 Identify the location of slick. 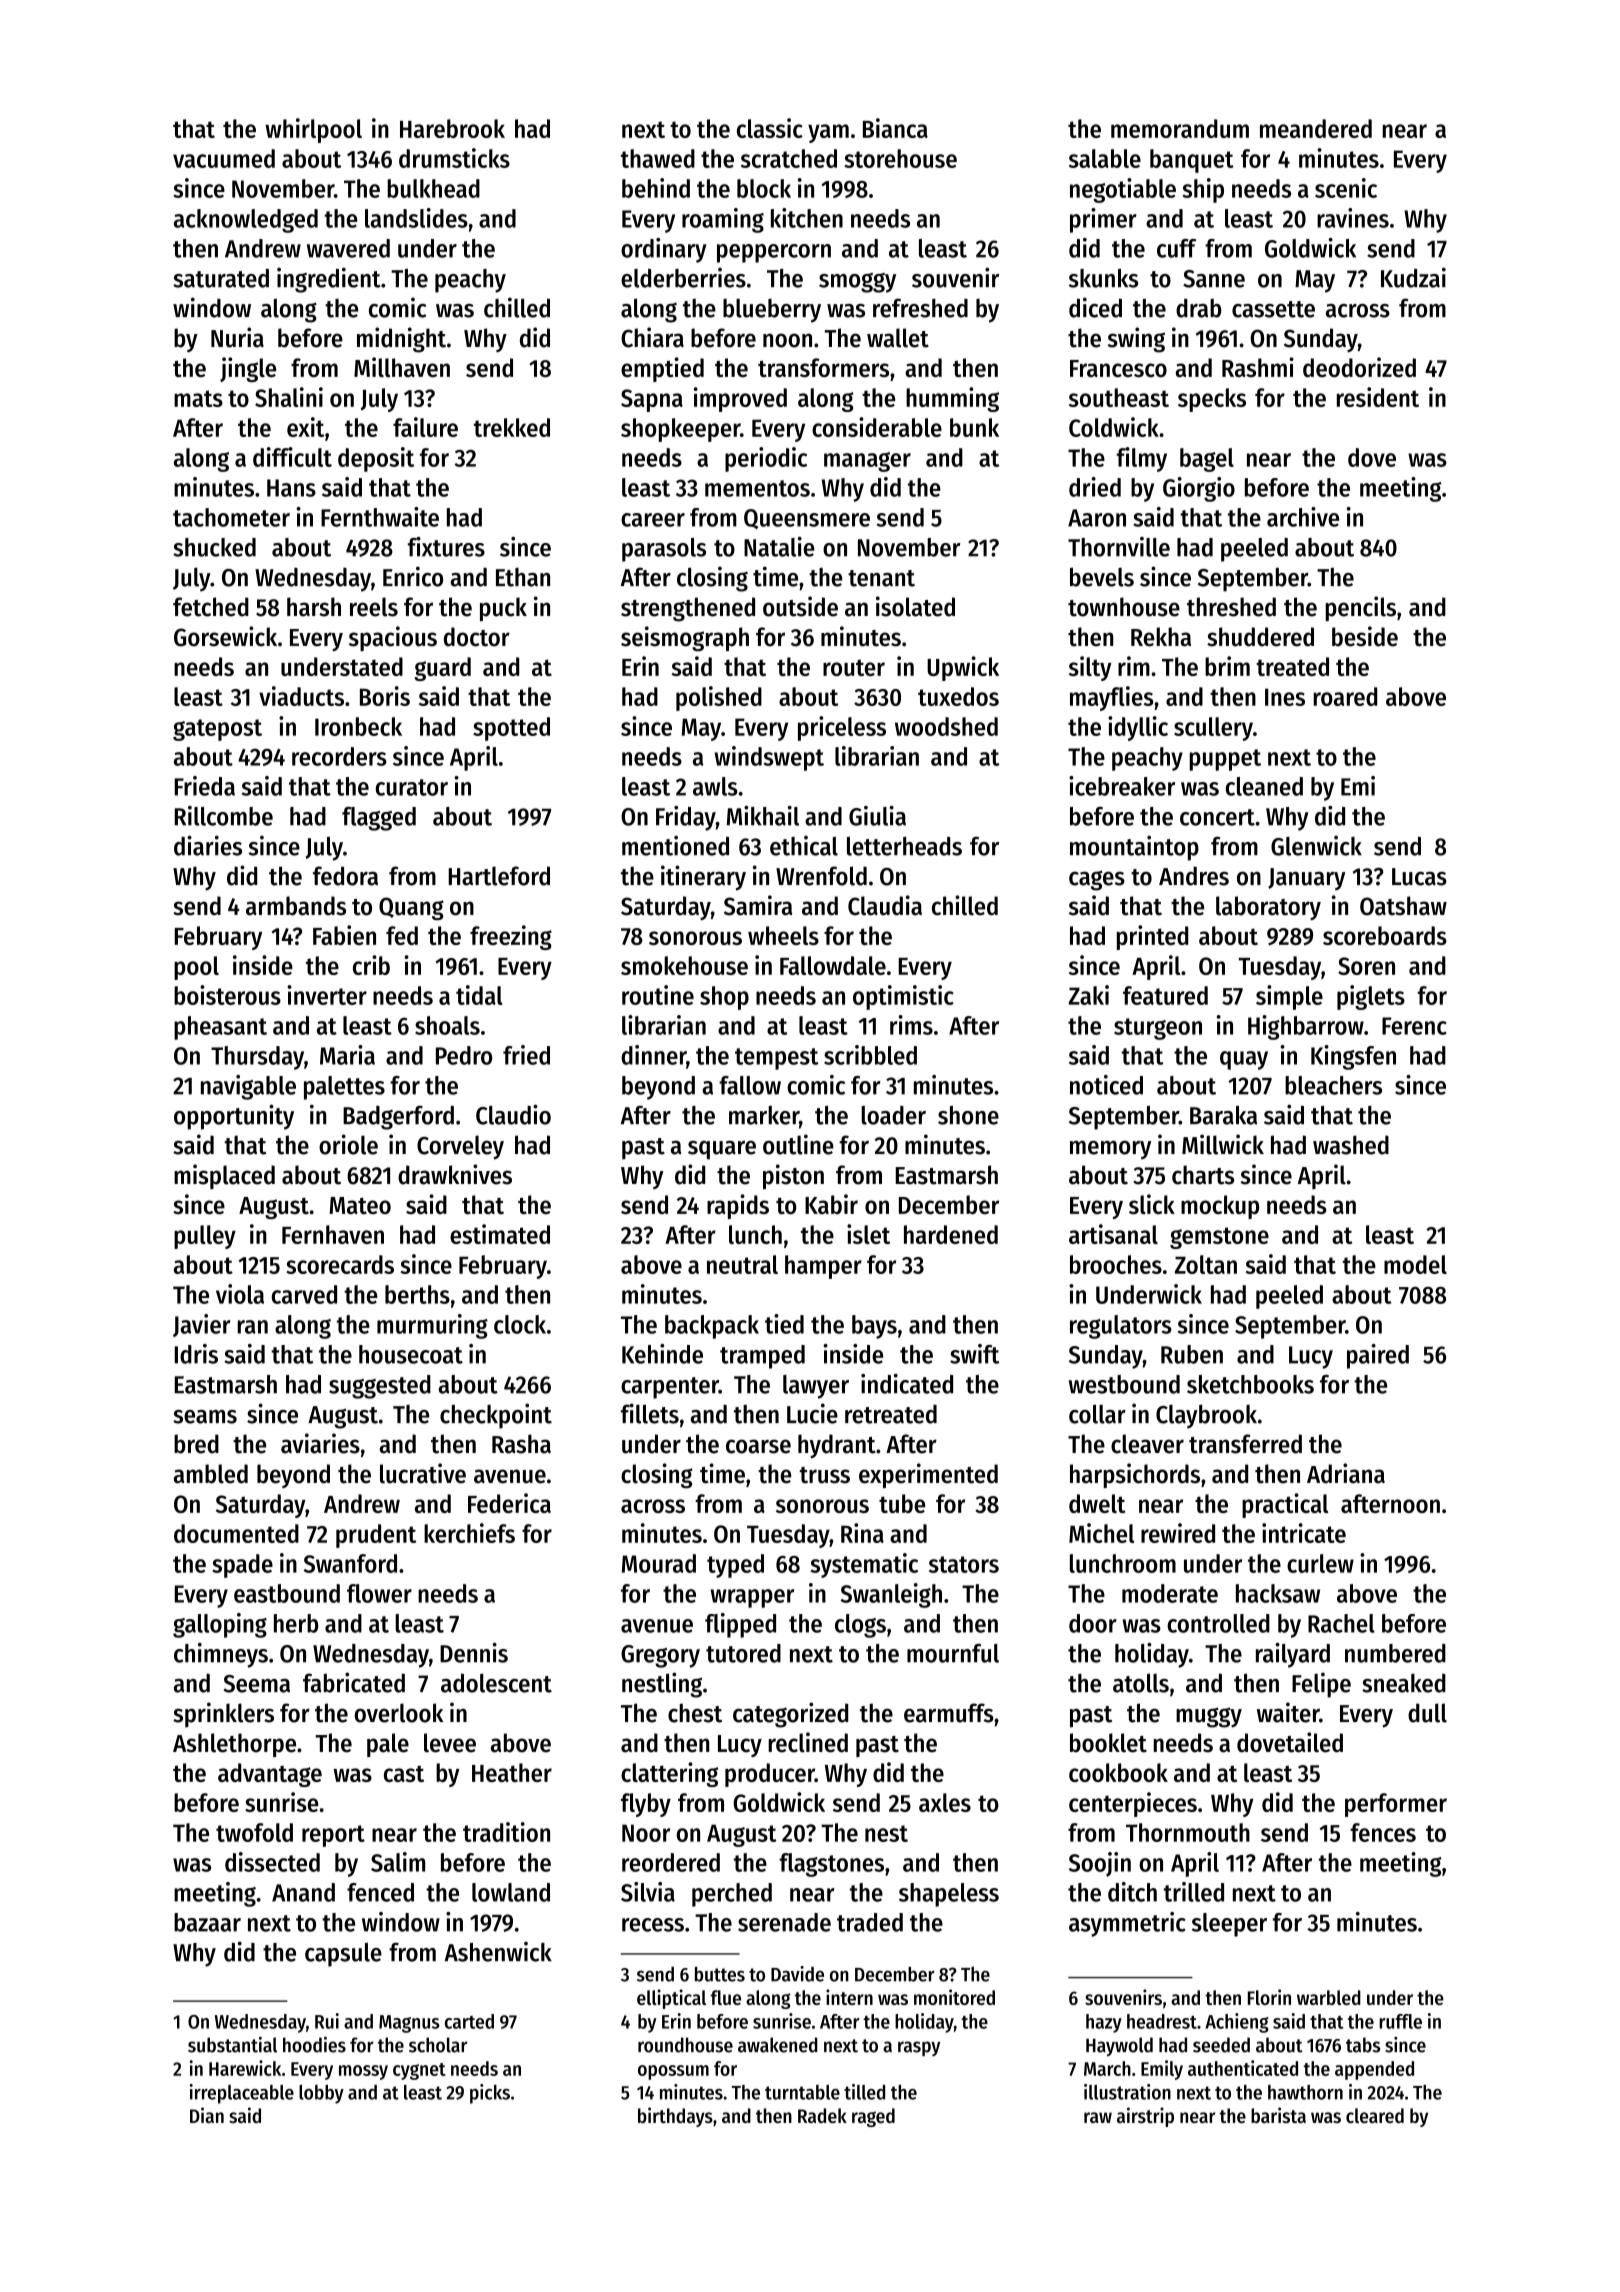
(1152, 1204).
